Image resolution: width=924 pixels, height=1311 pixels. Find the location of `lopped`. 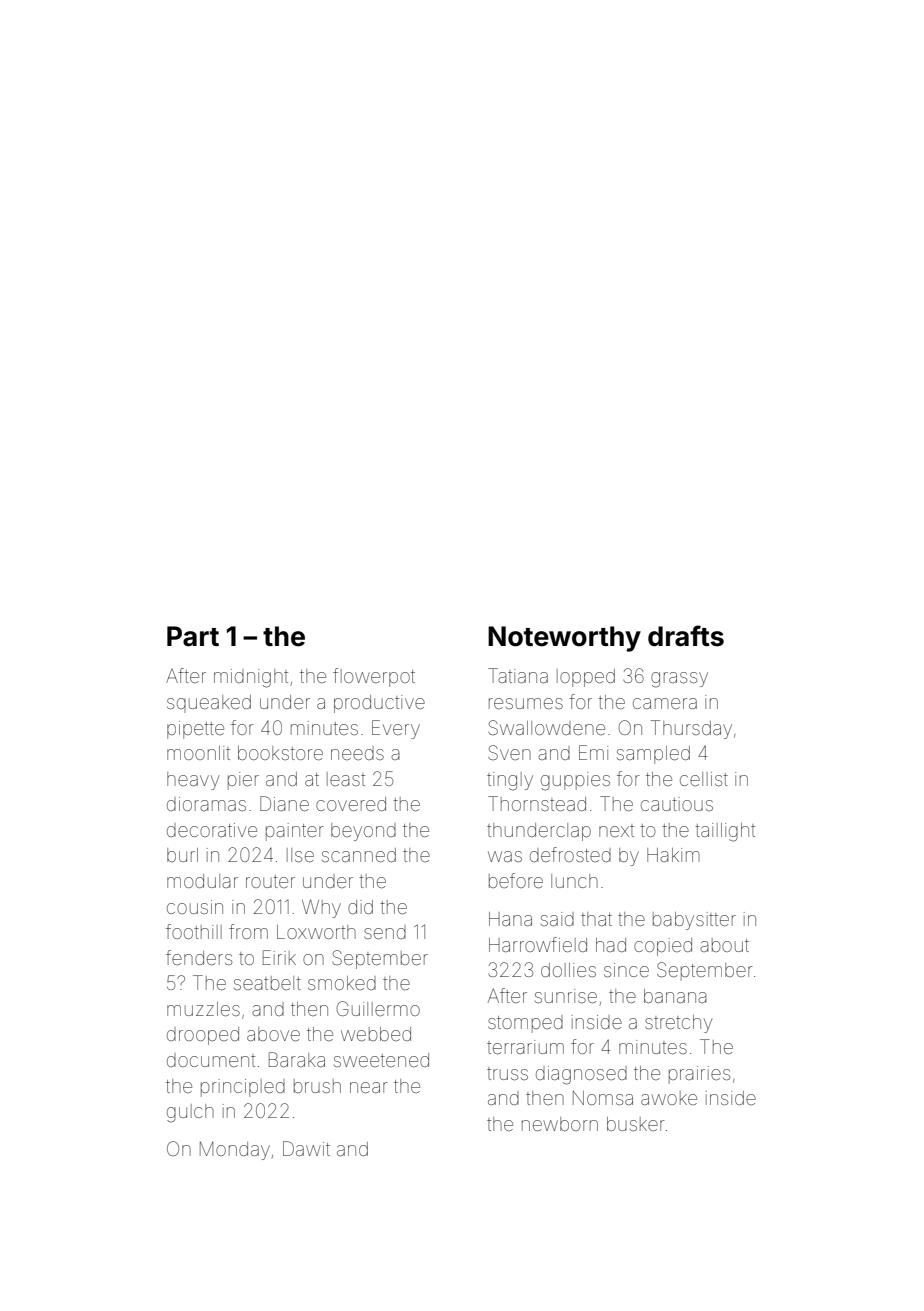

lopped is located at coordinates (586, 678).
